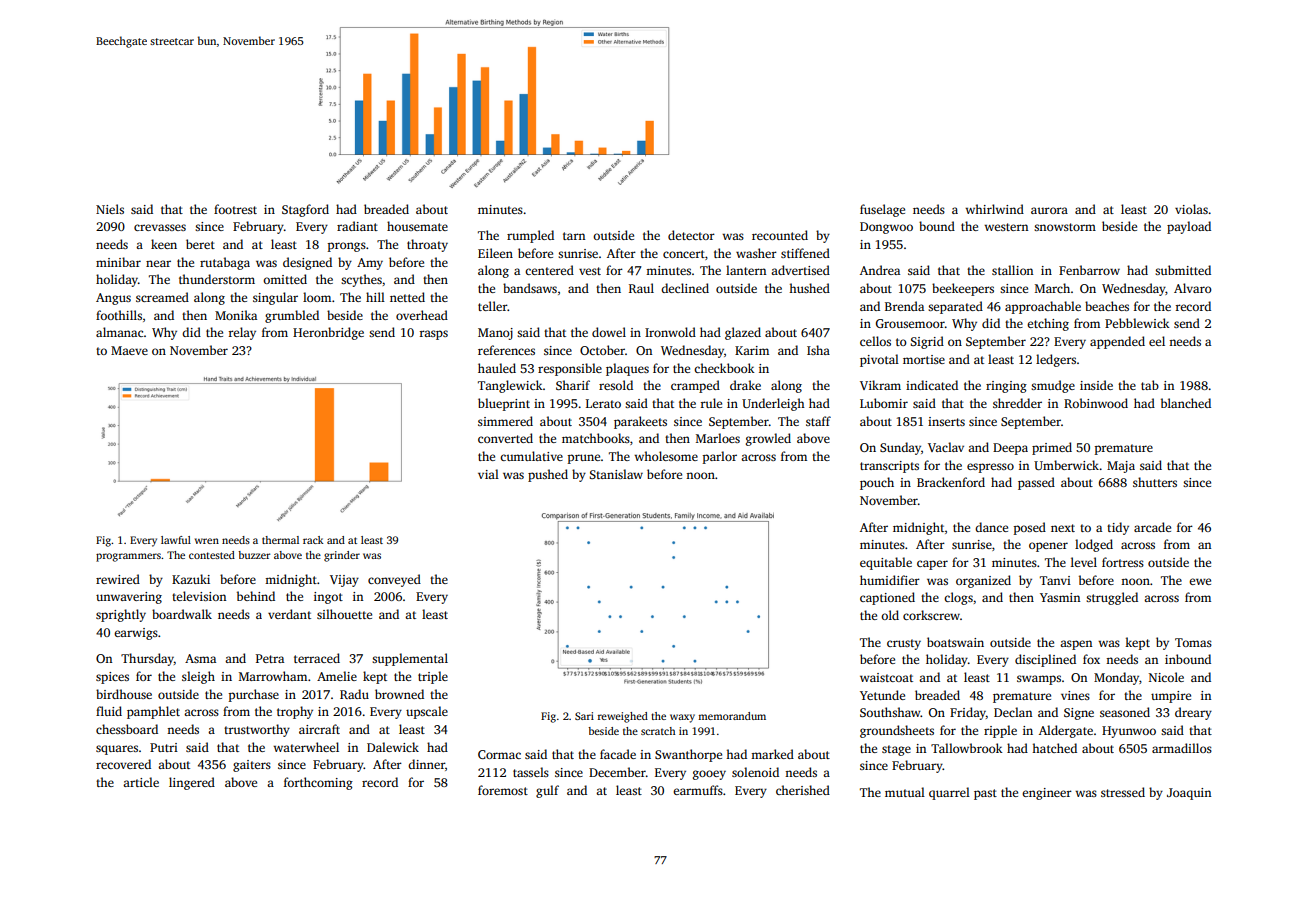  I want to click on Petra, so click(270, 658).
